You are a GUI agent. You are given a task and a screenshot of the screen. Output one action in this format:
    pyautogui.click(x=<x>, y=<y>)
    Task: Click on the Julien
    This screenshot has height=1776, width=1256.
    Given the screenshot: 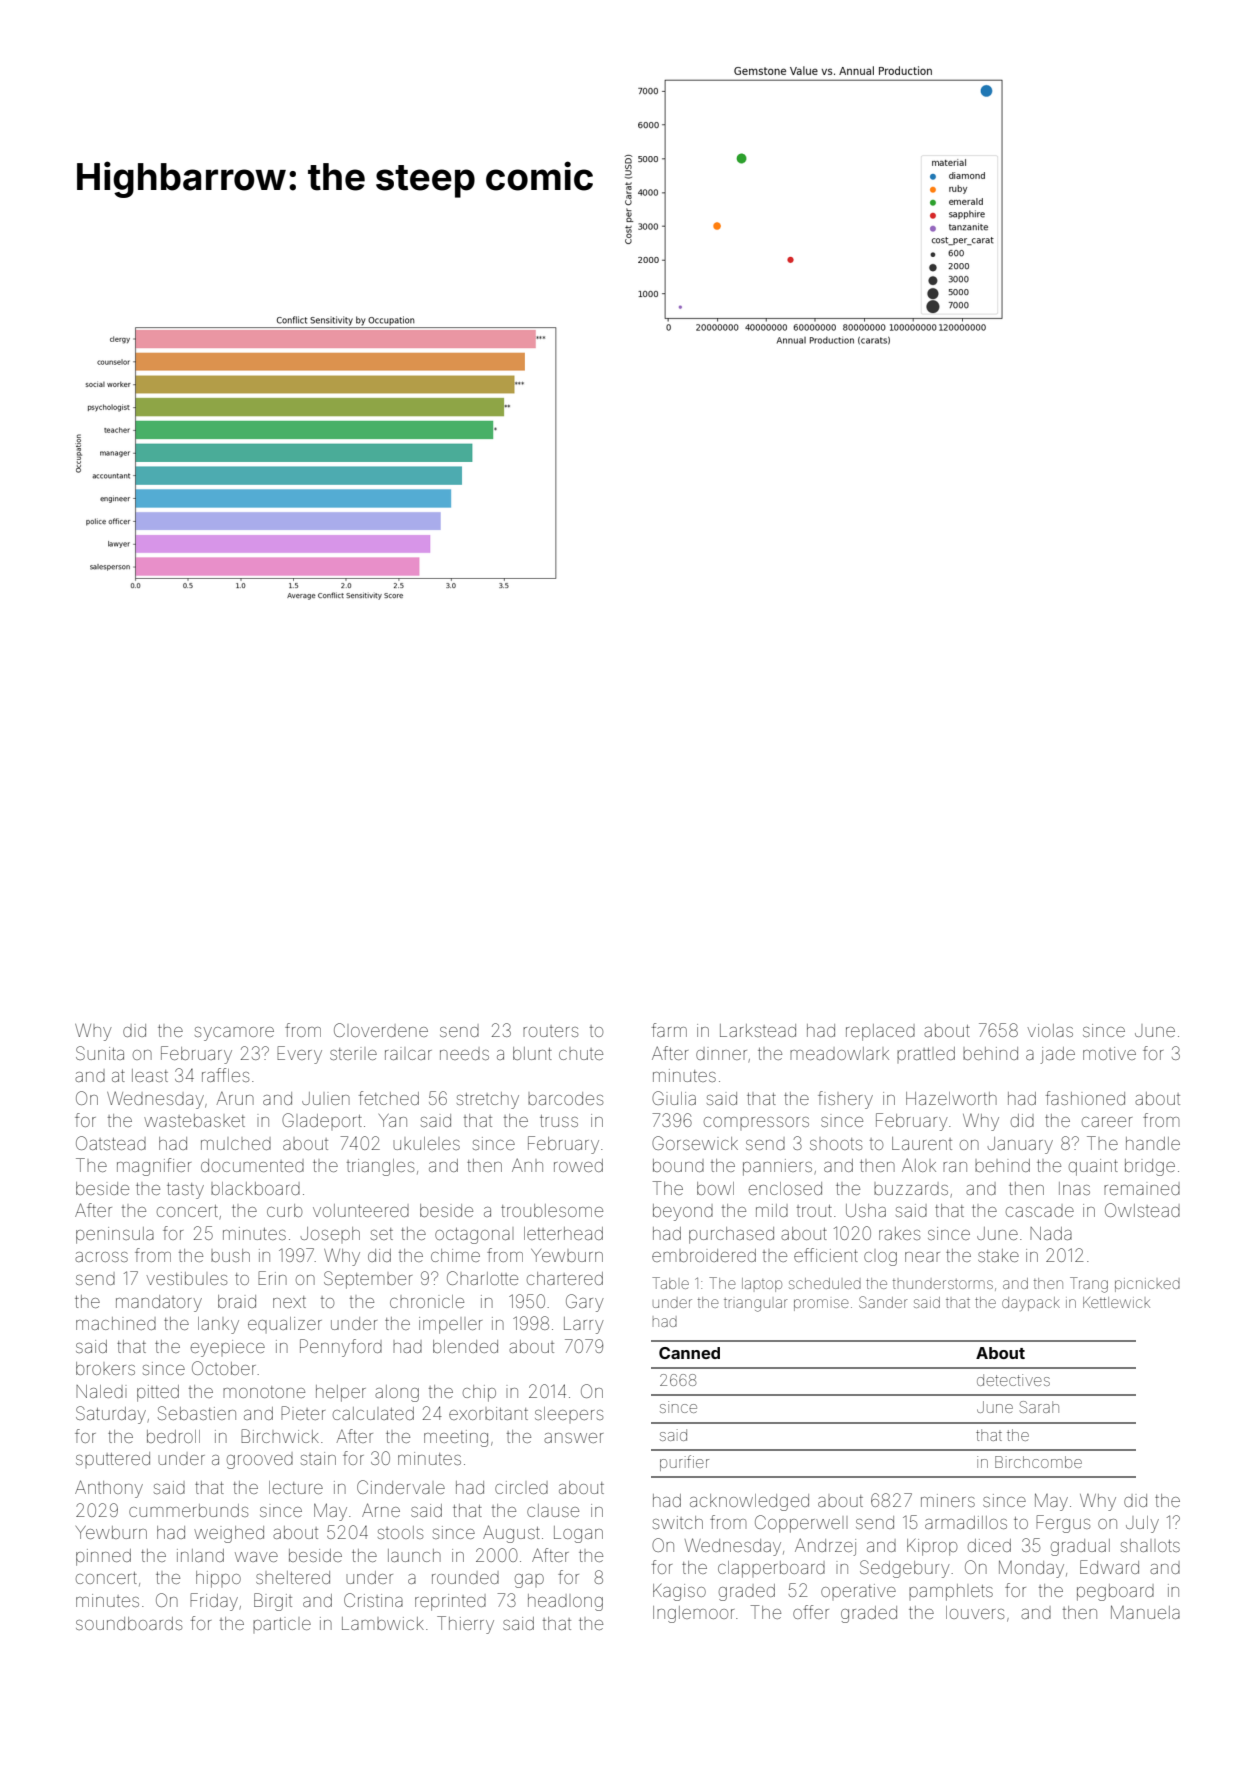 What is the action you would take?
    pyautogui.click(x=326, y=1098)
